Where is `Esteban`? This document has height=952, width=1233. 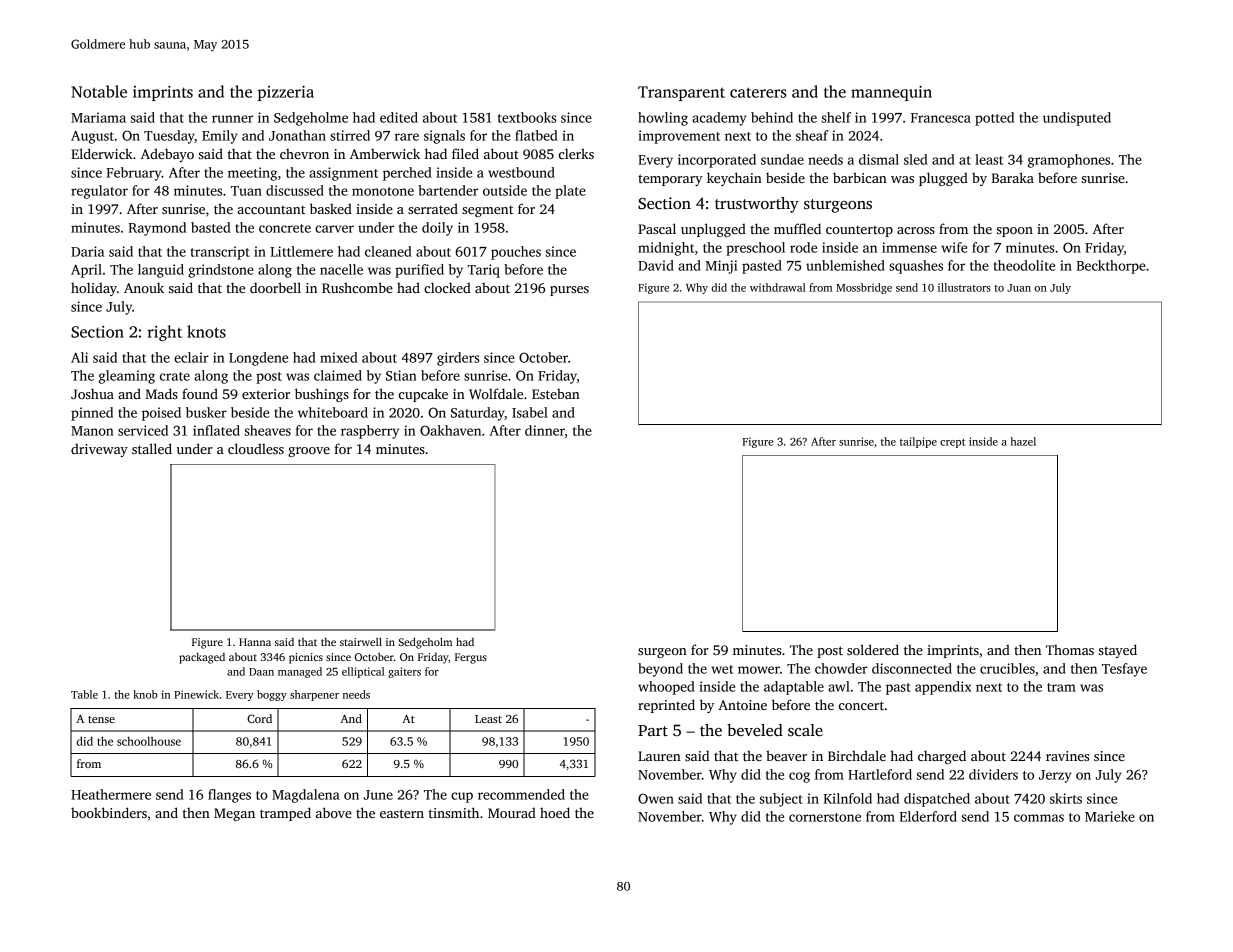
Esteban is located at coordinates (556, 393).
